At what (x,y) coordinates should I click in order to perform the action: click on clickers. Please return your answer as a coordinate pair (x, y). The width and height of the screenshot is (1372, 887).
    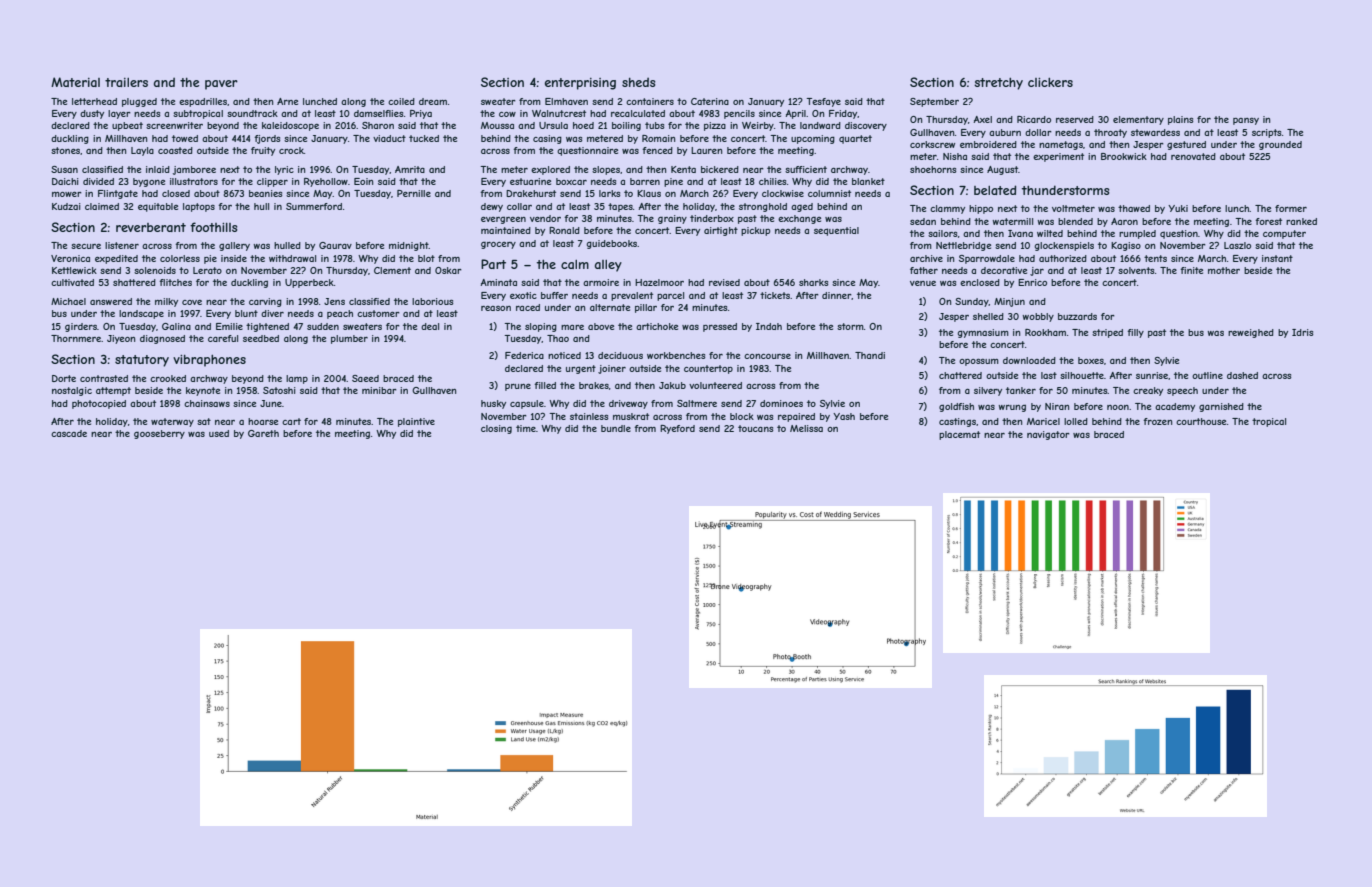
    Looking at the image, I should click on (1050, 82).
